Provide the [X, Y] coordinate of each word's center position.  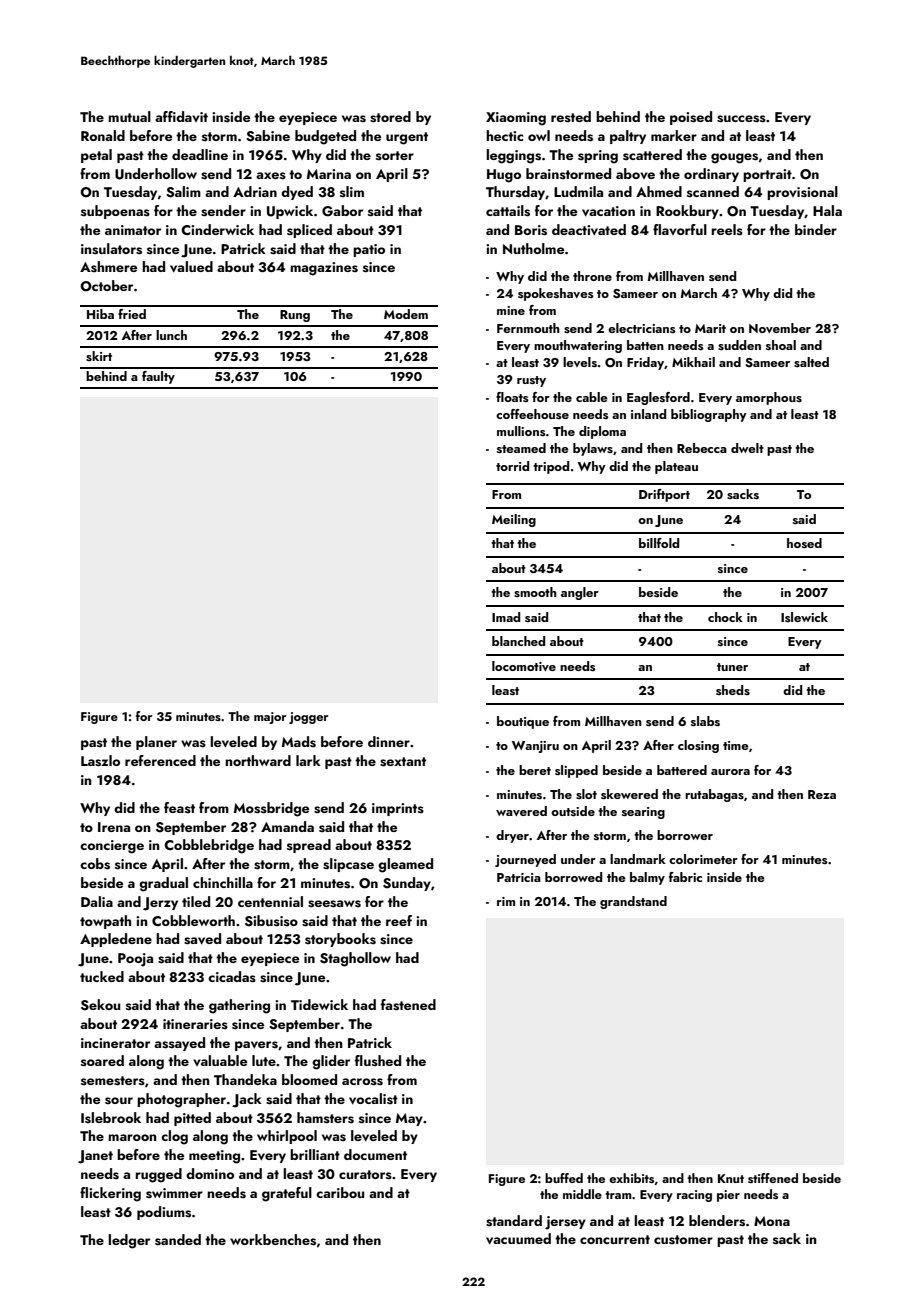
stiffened [773, 1178]
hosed [804, 543]
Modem [406, 314]
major [270, 718]
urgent [407, 138]
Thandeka [245, 1079]
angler [580, 593]
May [409, 1119]
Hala [827, 210]
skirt [99, 356]
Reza [822, 794]
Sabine [268, 136]
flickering [110, 1194]
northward [258, 760]
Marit [710, 328]
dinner [389, 741]
